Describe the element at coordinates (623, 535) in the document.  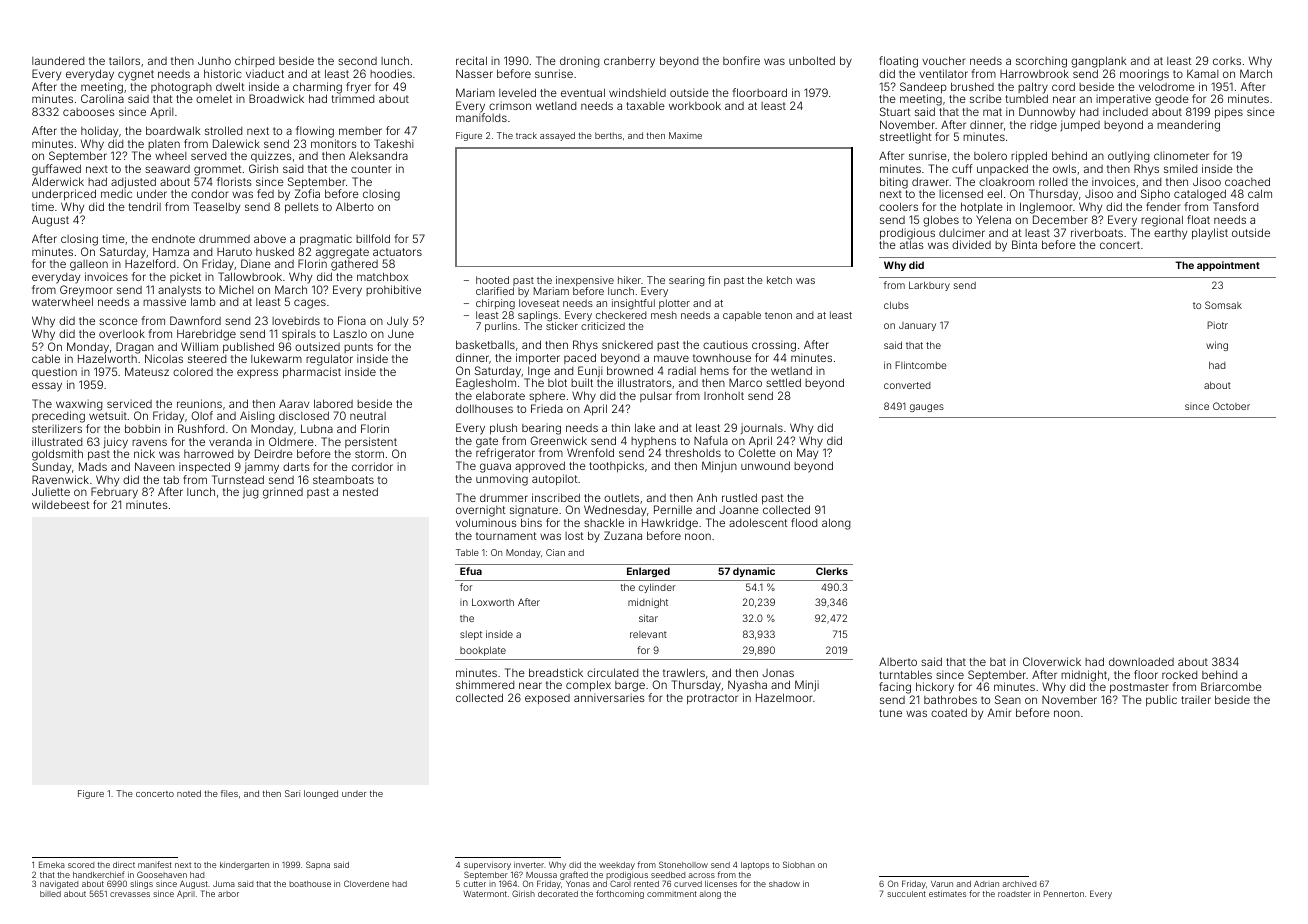
I see `Zuzana` at that location.
